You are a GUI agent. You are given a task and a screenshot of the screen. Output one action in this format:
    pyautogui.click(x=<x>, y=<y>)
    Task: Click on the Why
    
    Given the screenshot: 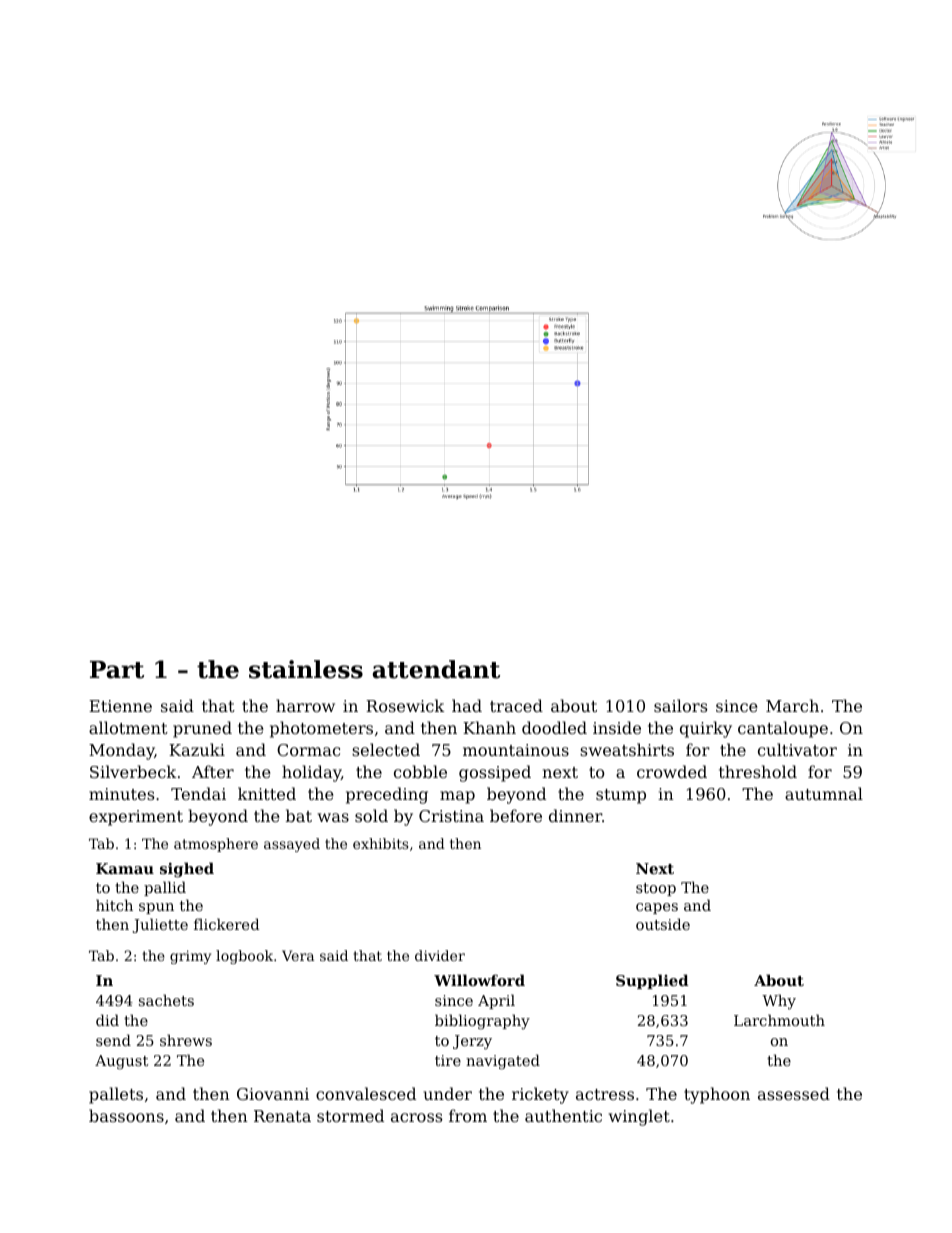 What is the action you would take?
    pyautogui.click(x=779, y=1002)
